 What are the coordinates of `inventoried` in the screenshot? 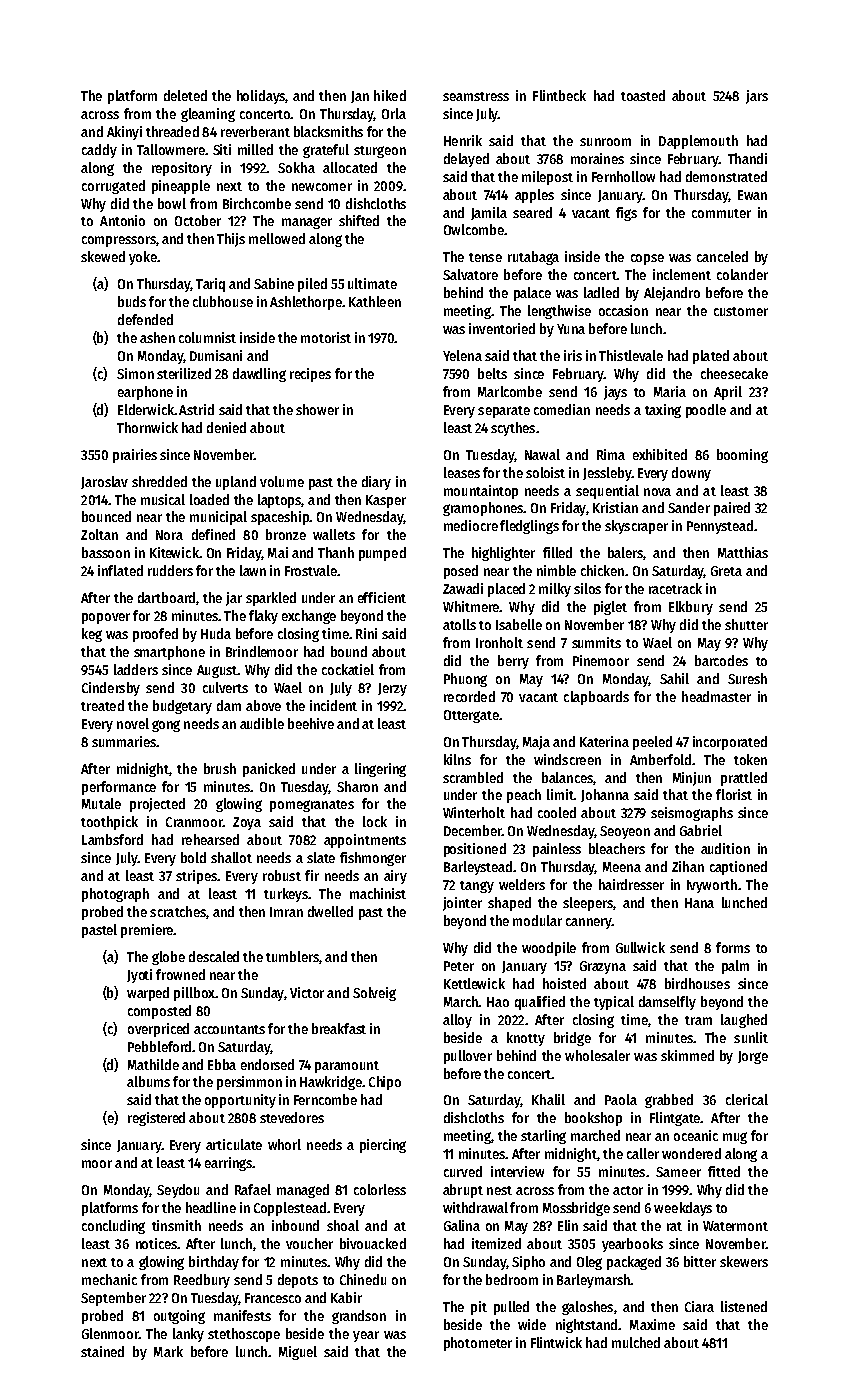 It's located at (502, 328).
